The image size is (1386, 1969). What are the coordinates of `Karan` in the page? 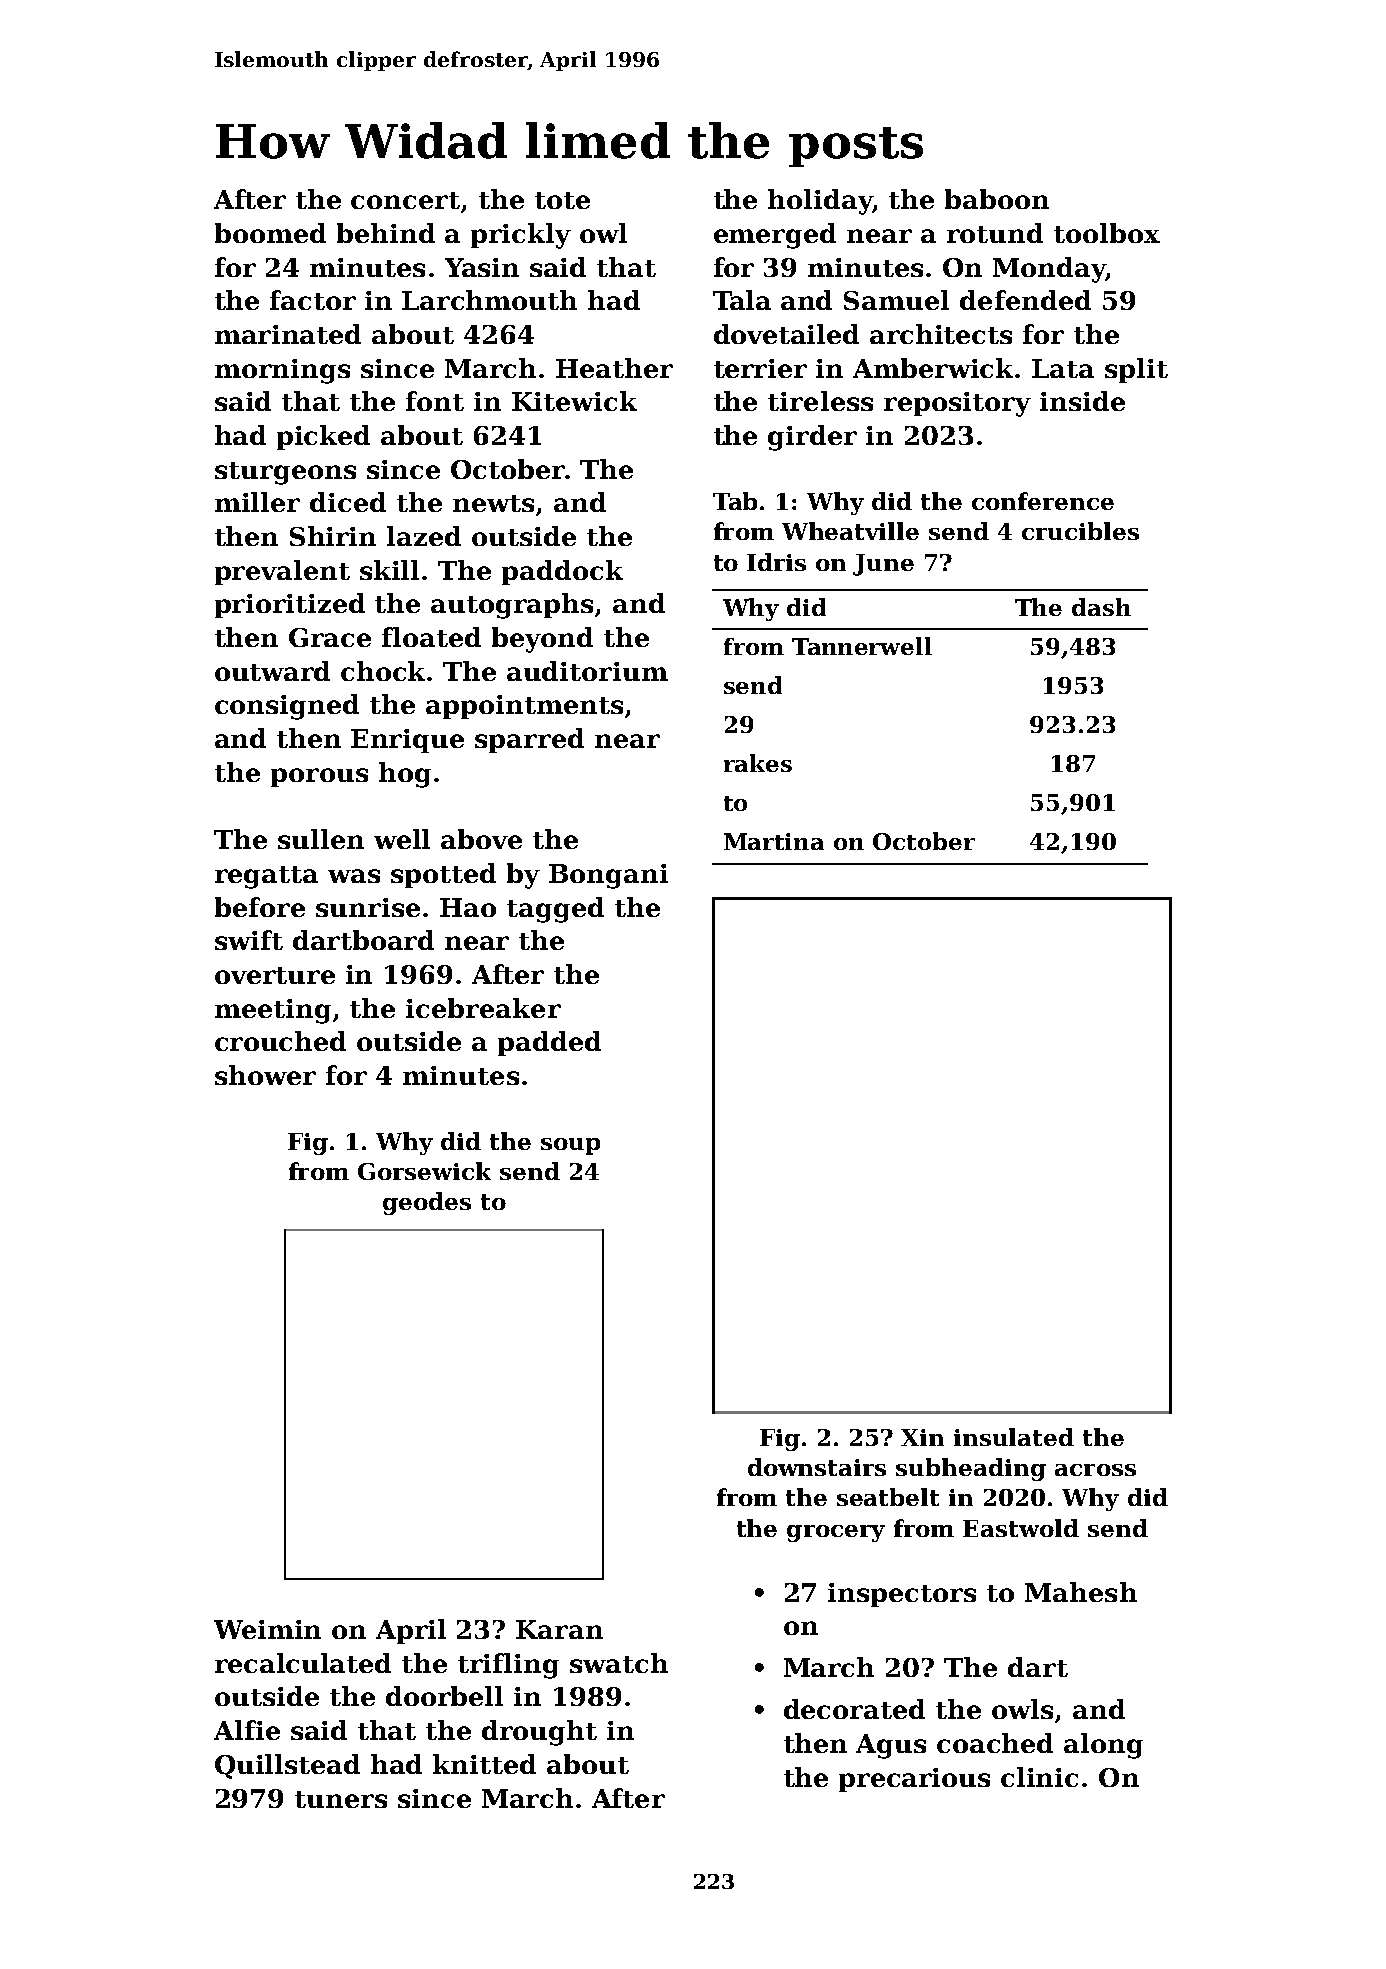 It's located at (559, 1629).
